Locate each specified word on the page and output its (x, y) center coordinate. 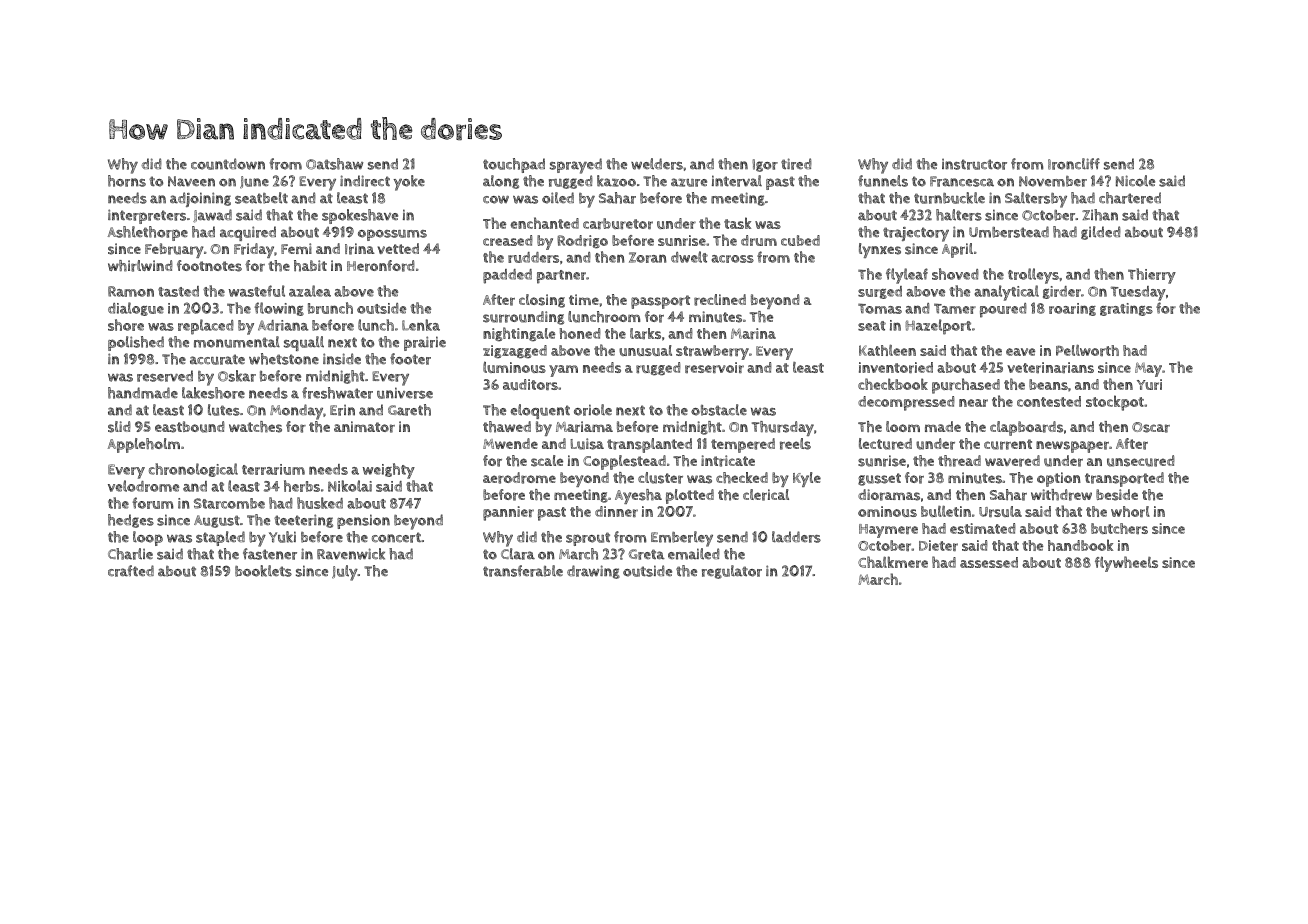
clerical (766, 495)
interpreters (147, 216)
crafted (131, 571)
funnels (883, 181)
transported (1124, 479)
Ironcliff (1074, 164)
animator (364, 427)
